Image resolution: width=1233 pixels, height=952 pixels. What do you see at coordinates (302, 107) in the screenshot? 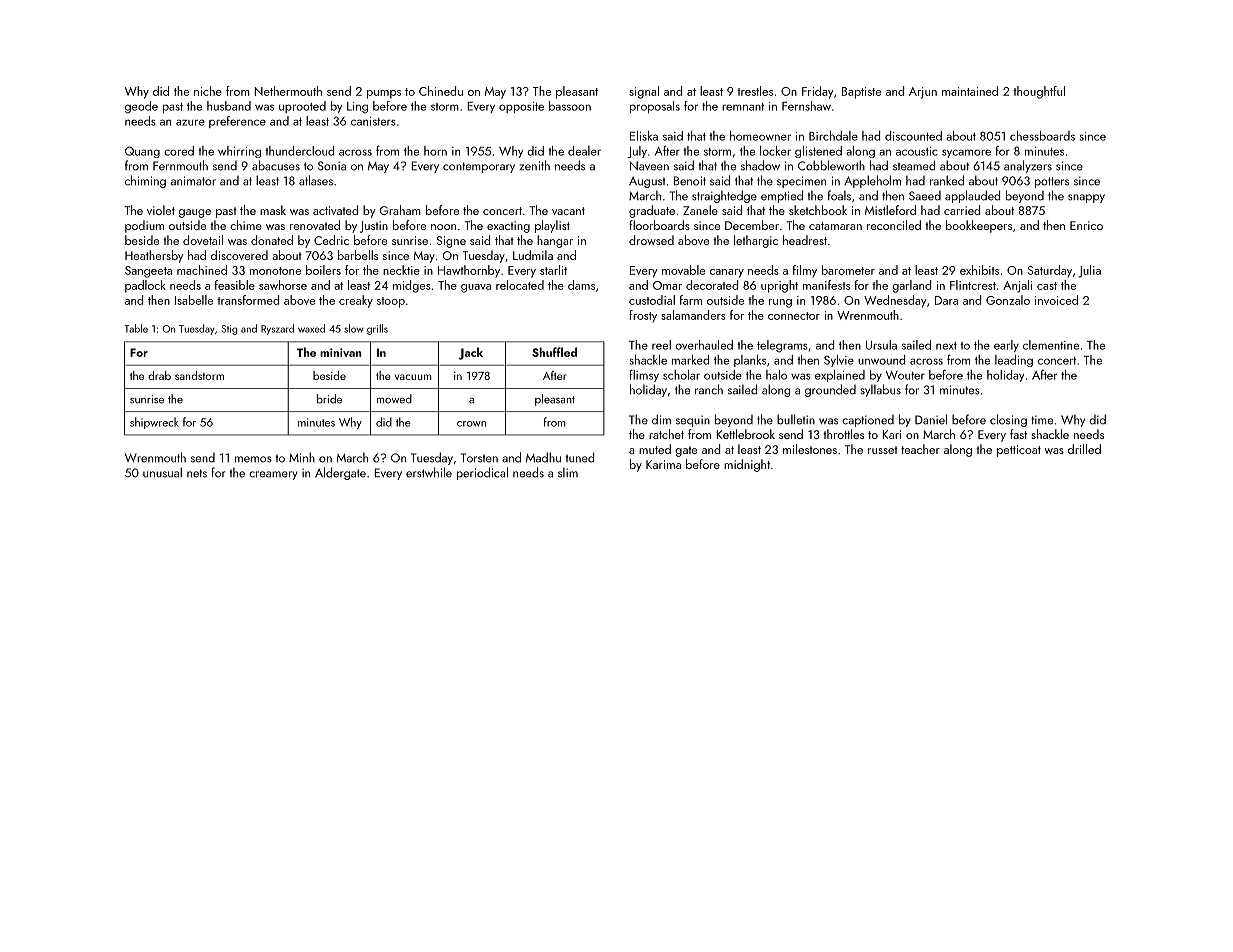
I see `uprooted` at bounding box center [302, 107].
